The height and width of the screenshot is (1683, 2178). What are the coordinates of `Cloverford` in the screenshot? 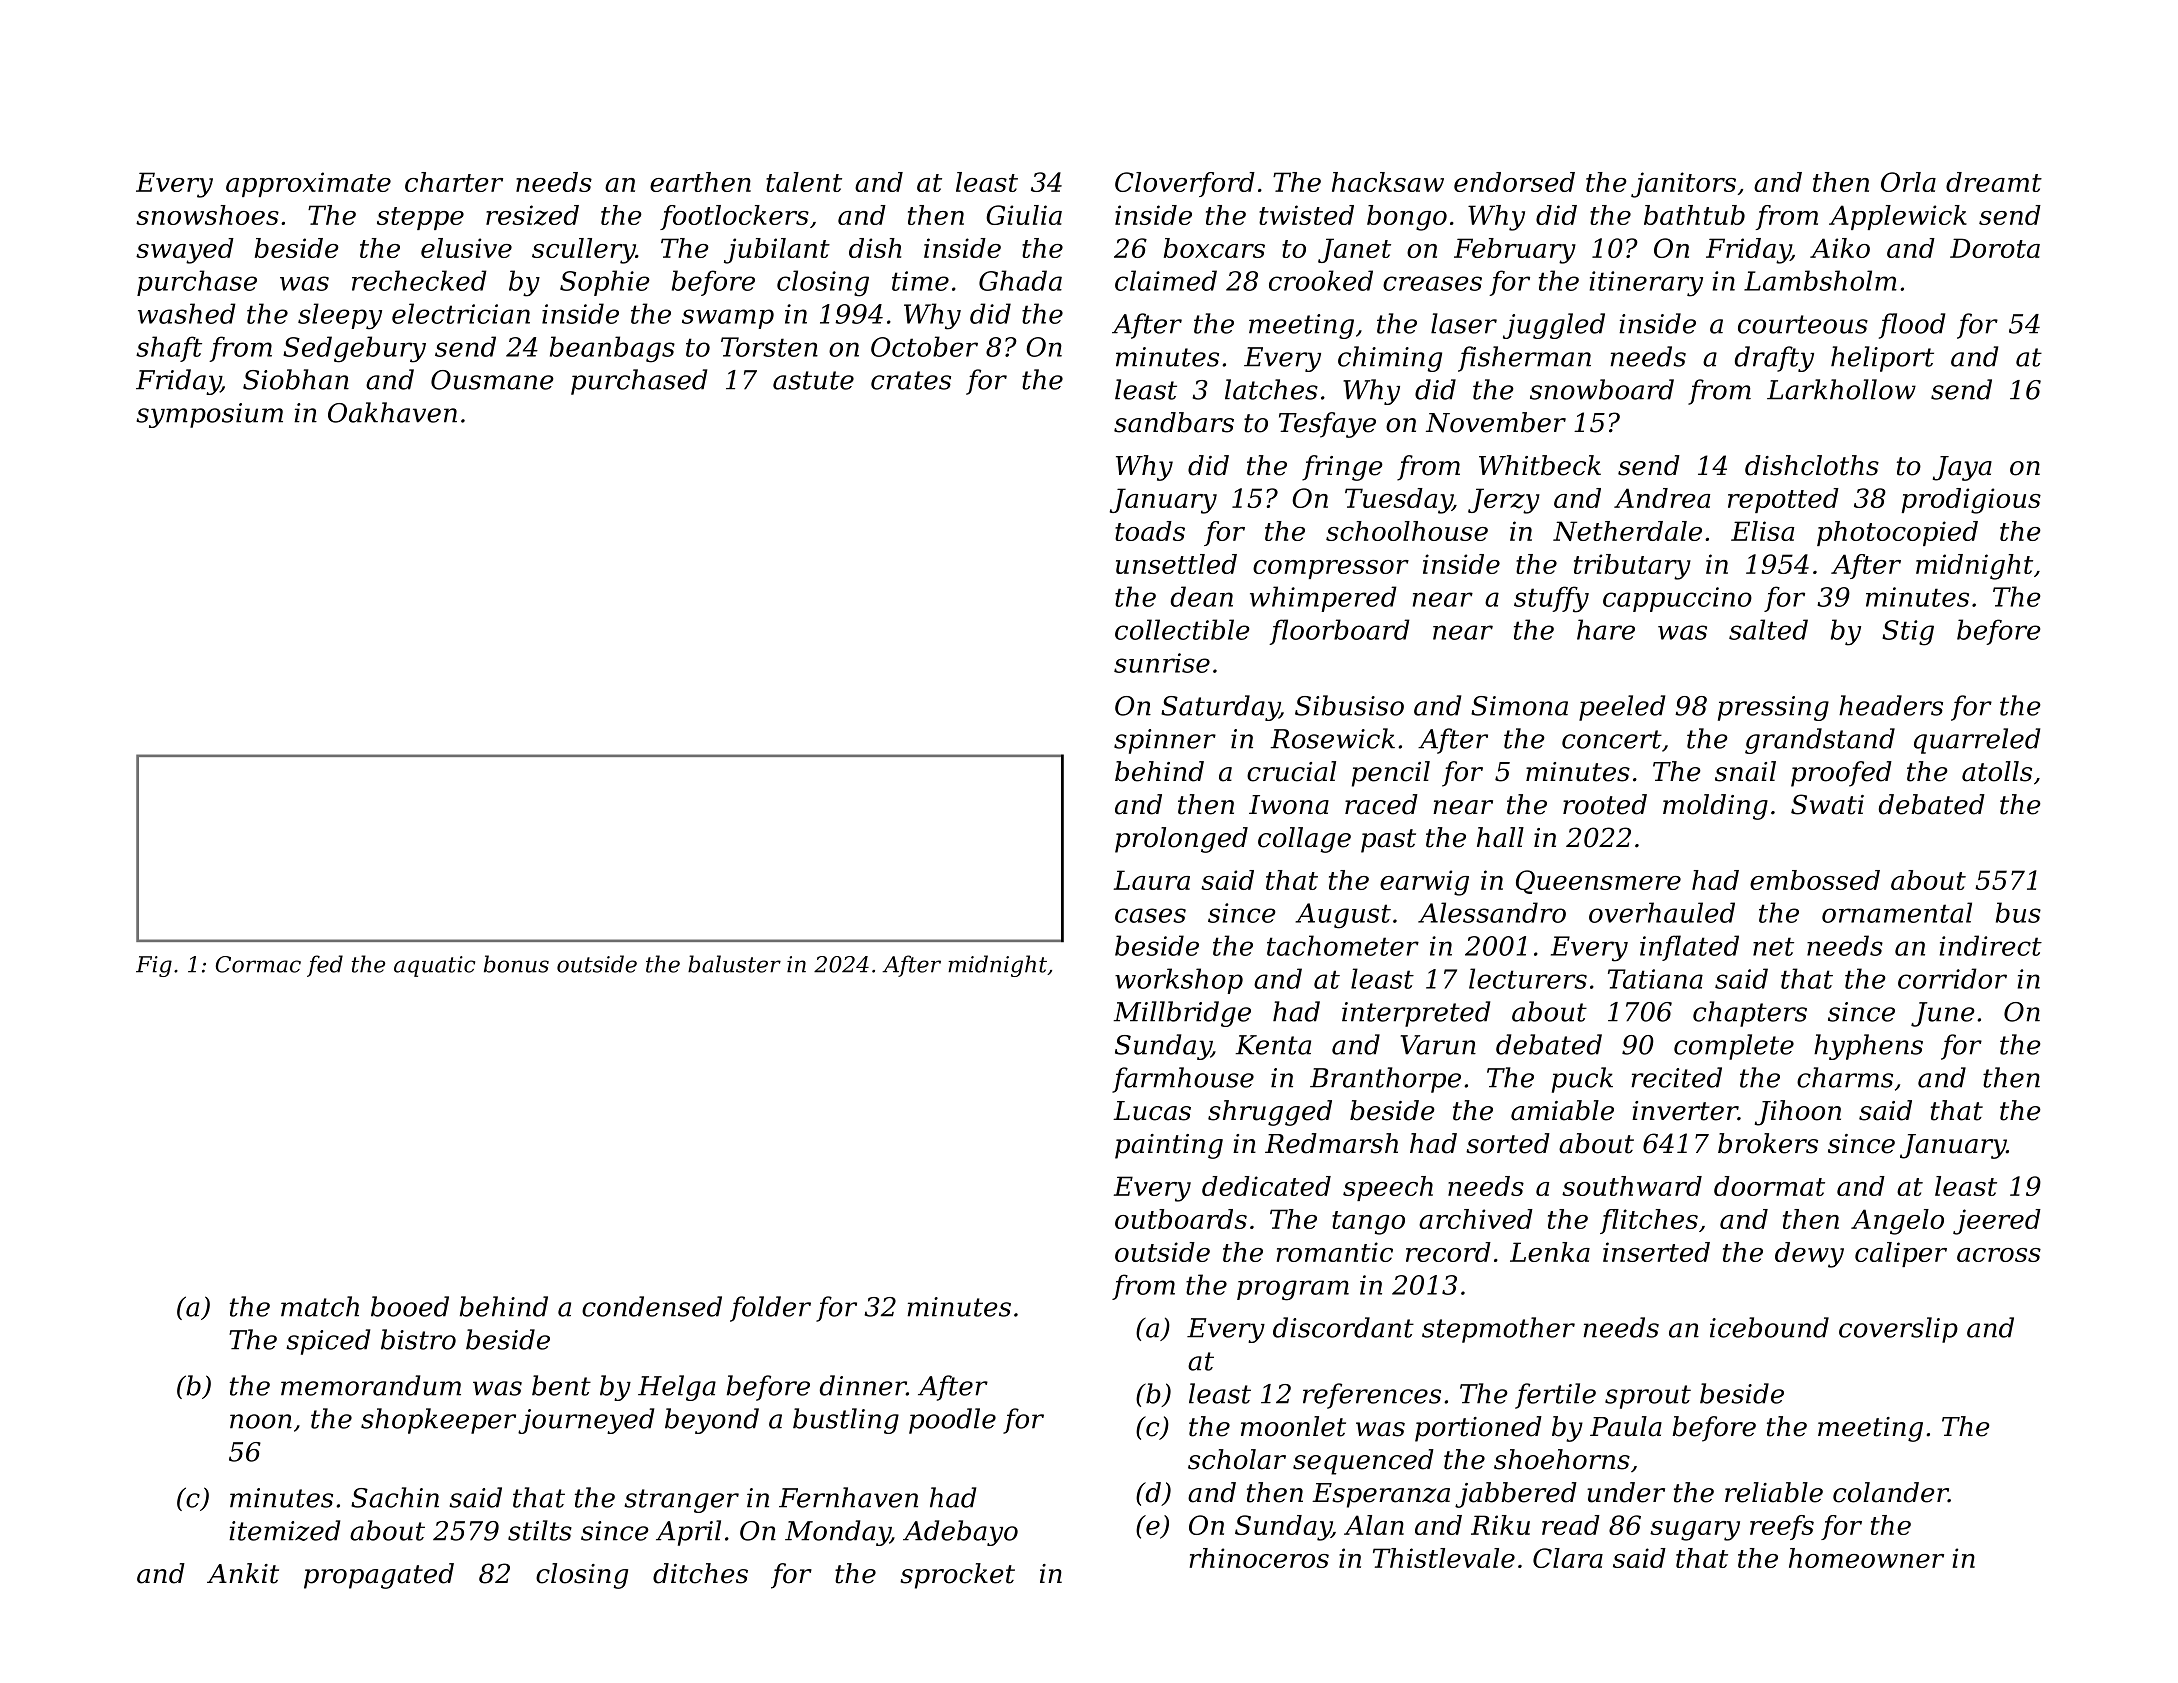 It's located at (1185, 184).
